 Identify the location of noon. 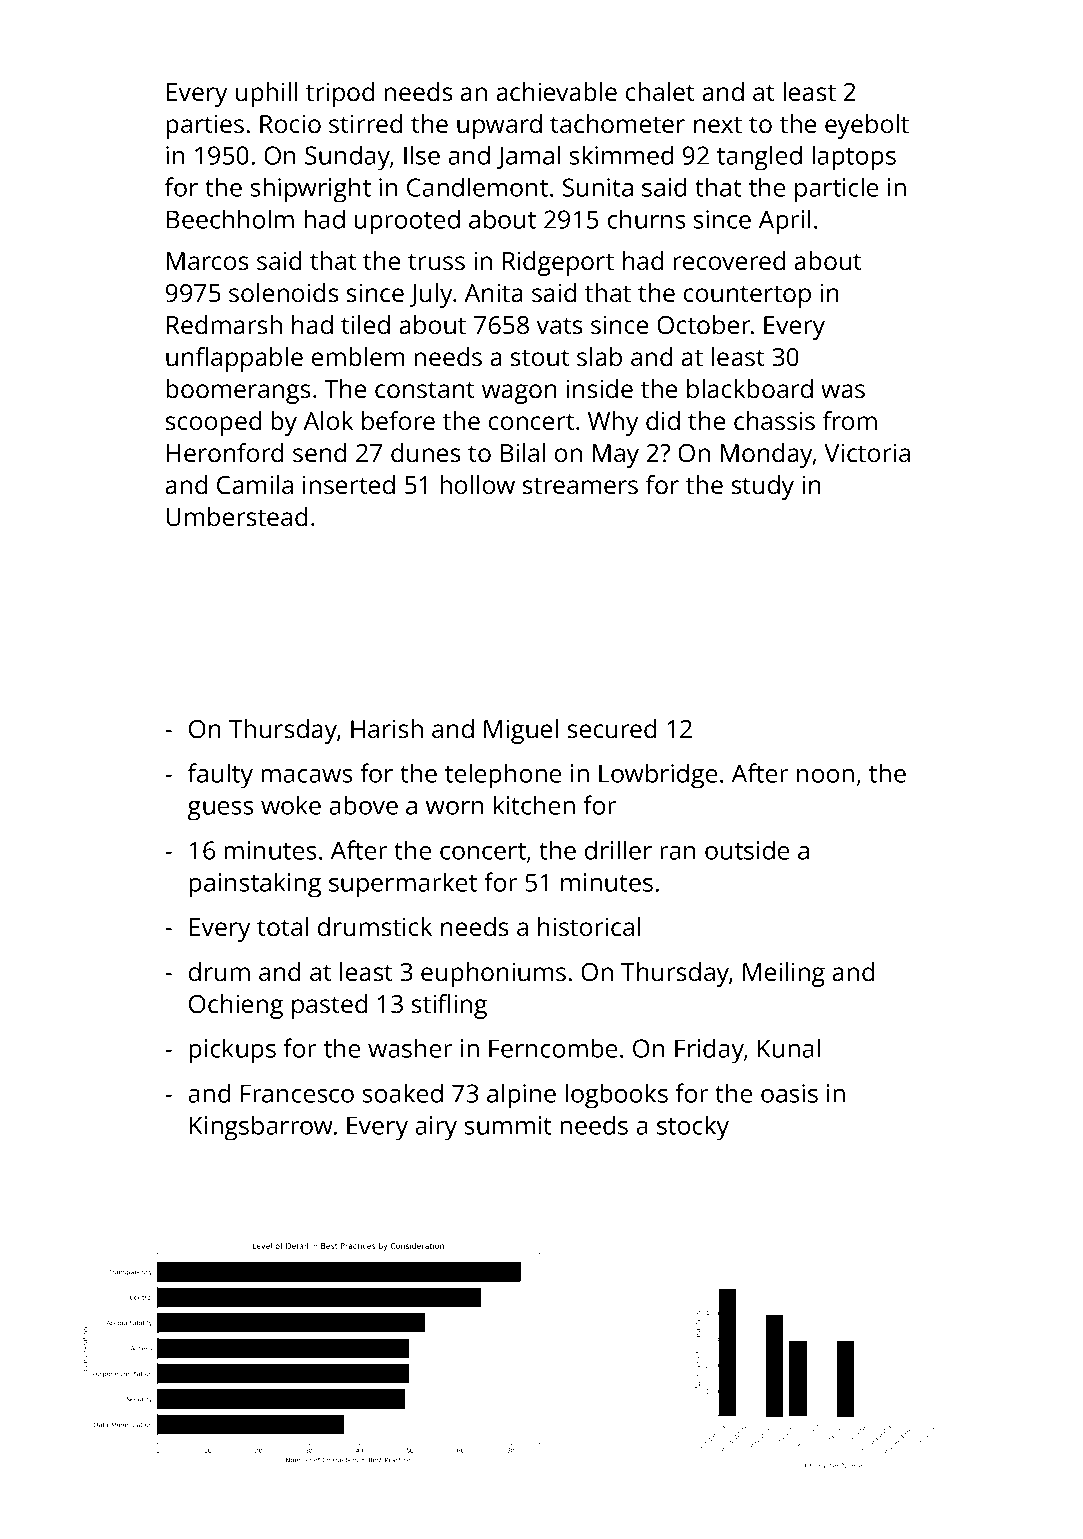
(825, 776).
